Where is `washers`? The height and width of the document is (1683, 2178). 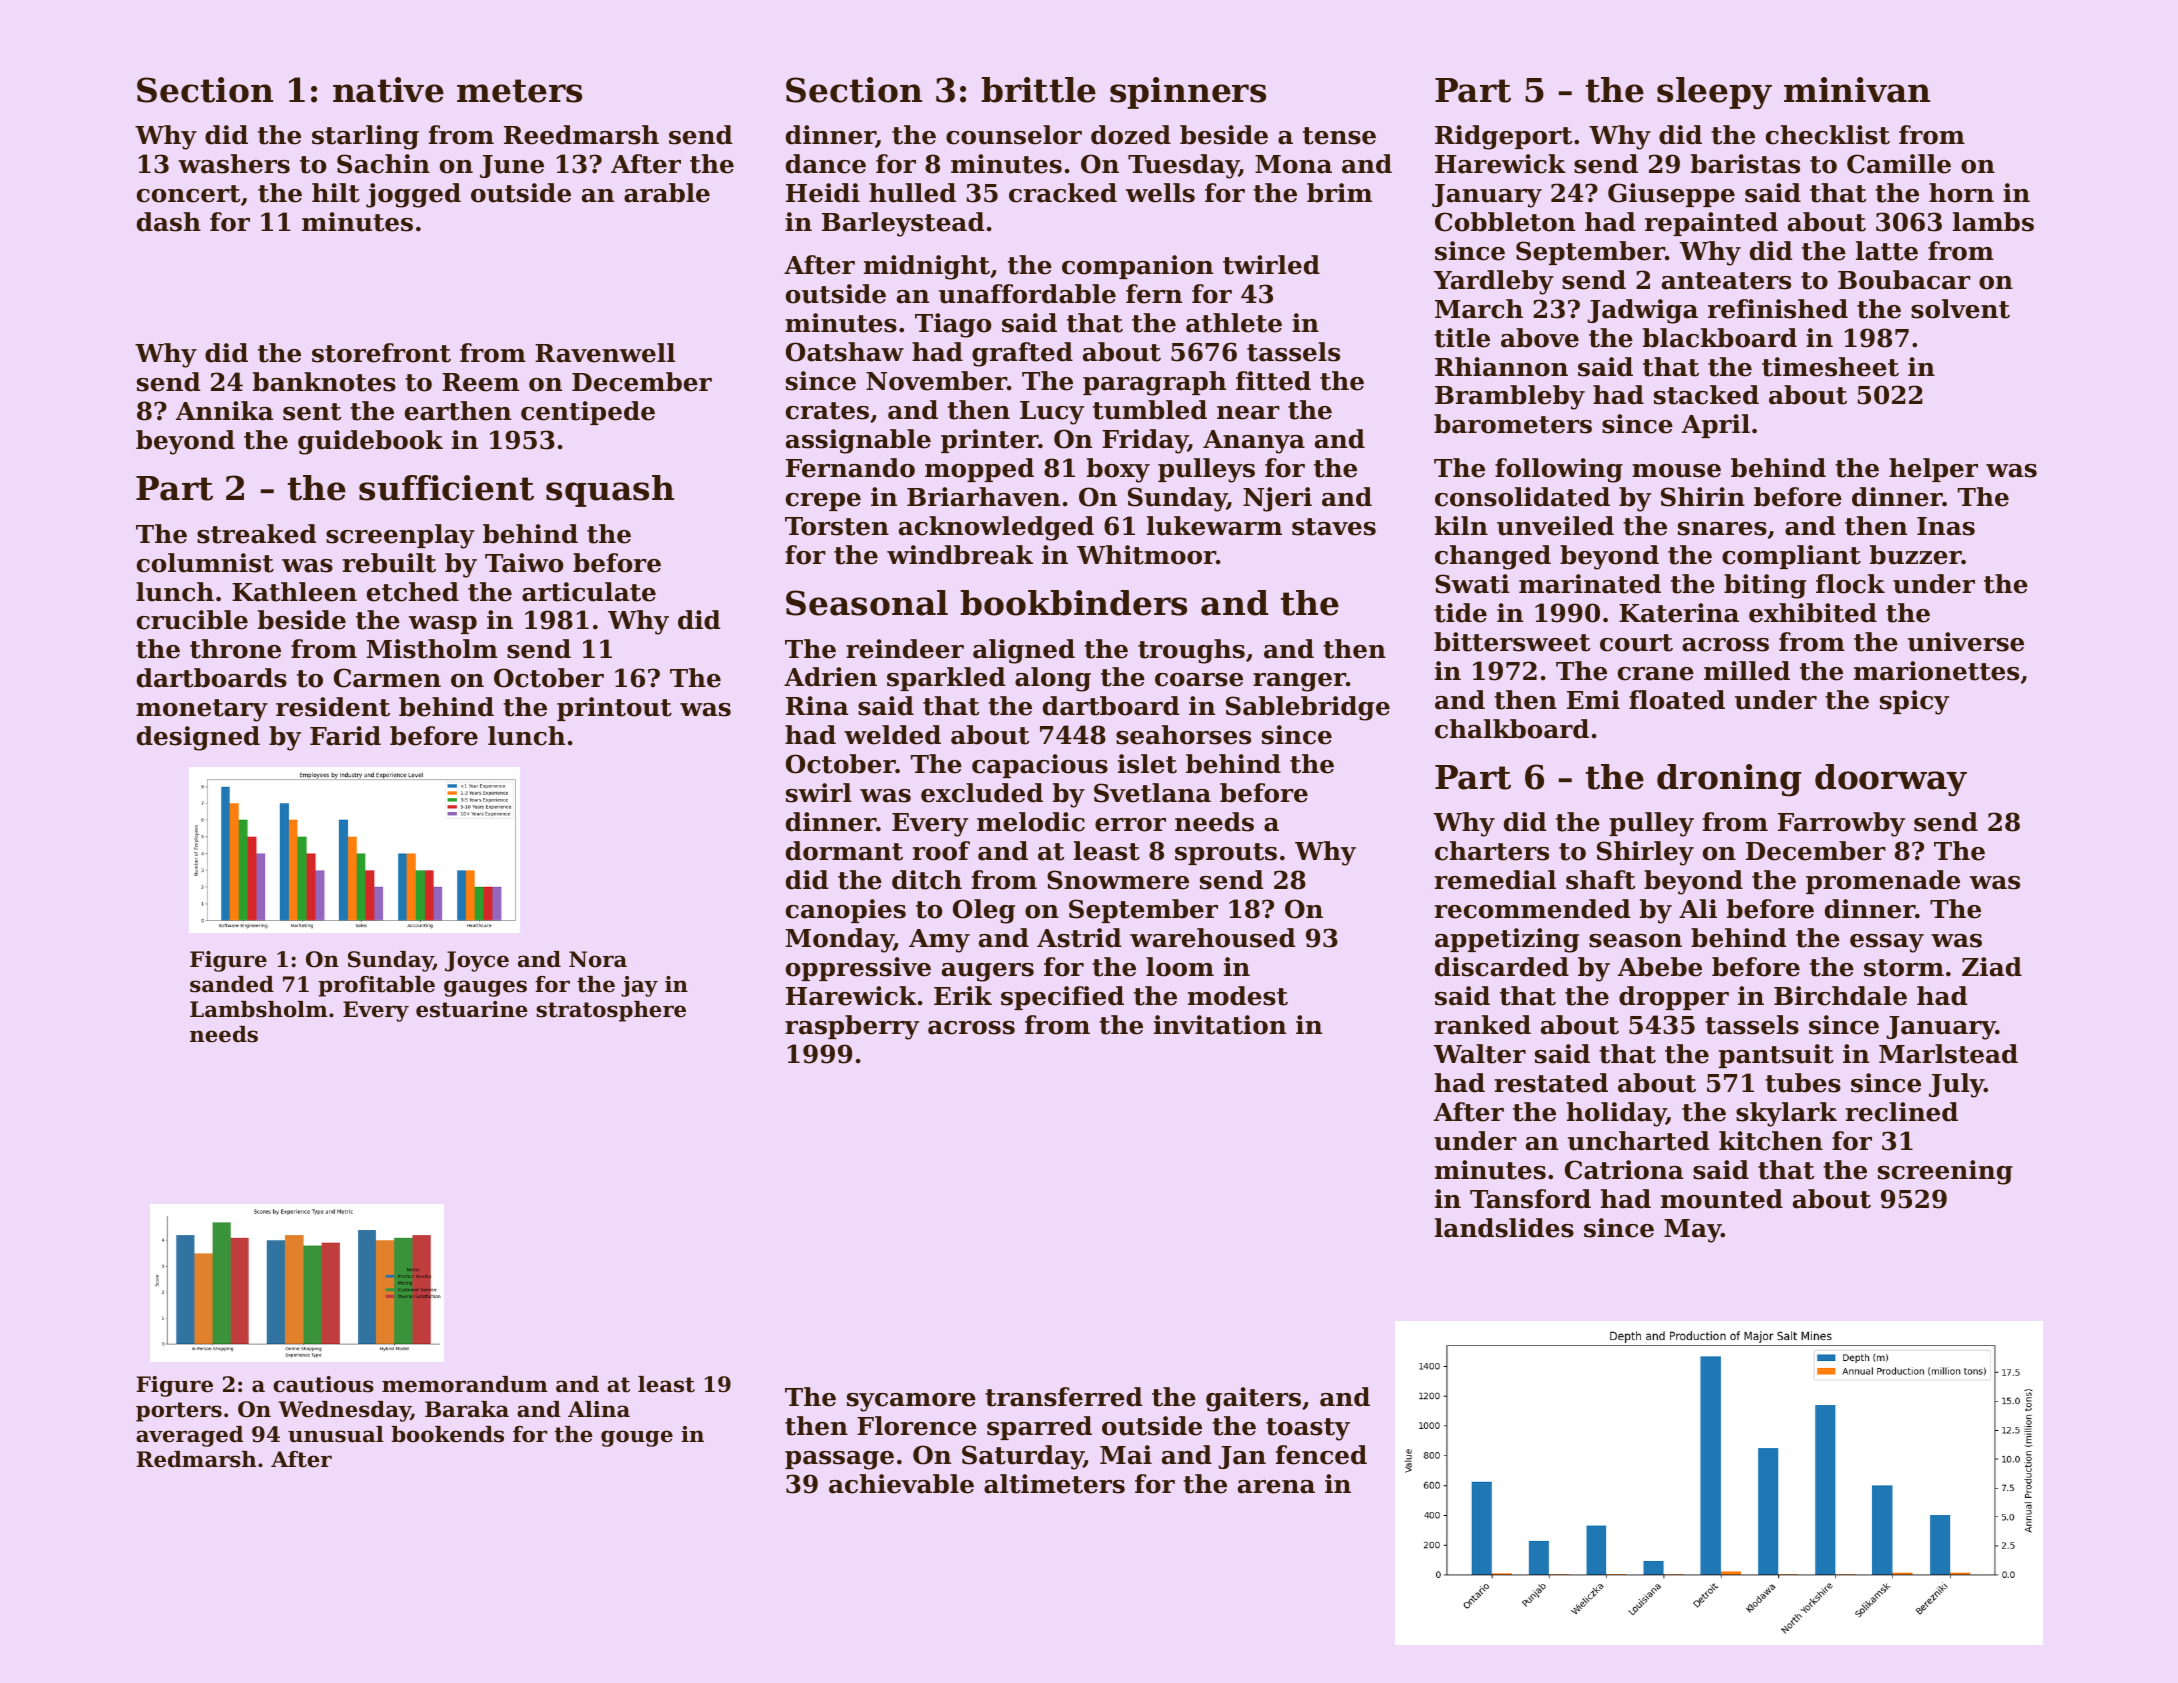
washers is located at coordinates (234, 164).
